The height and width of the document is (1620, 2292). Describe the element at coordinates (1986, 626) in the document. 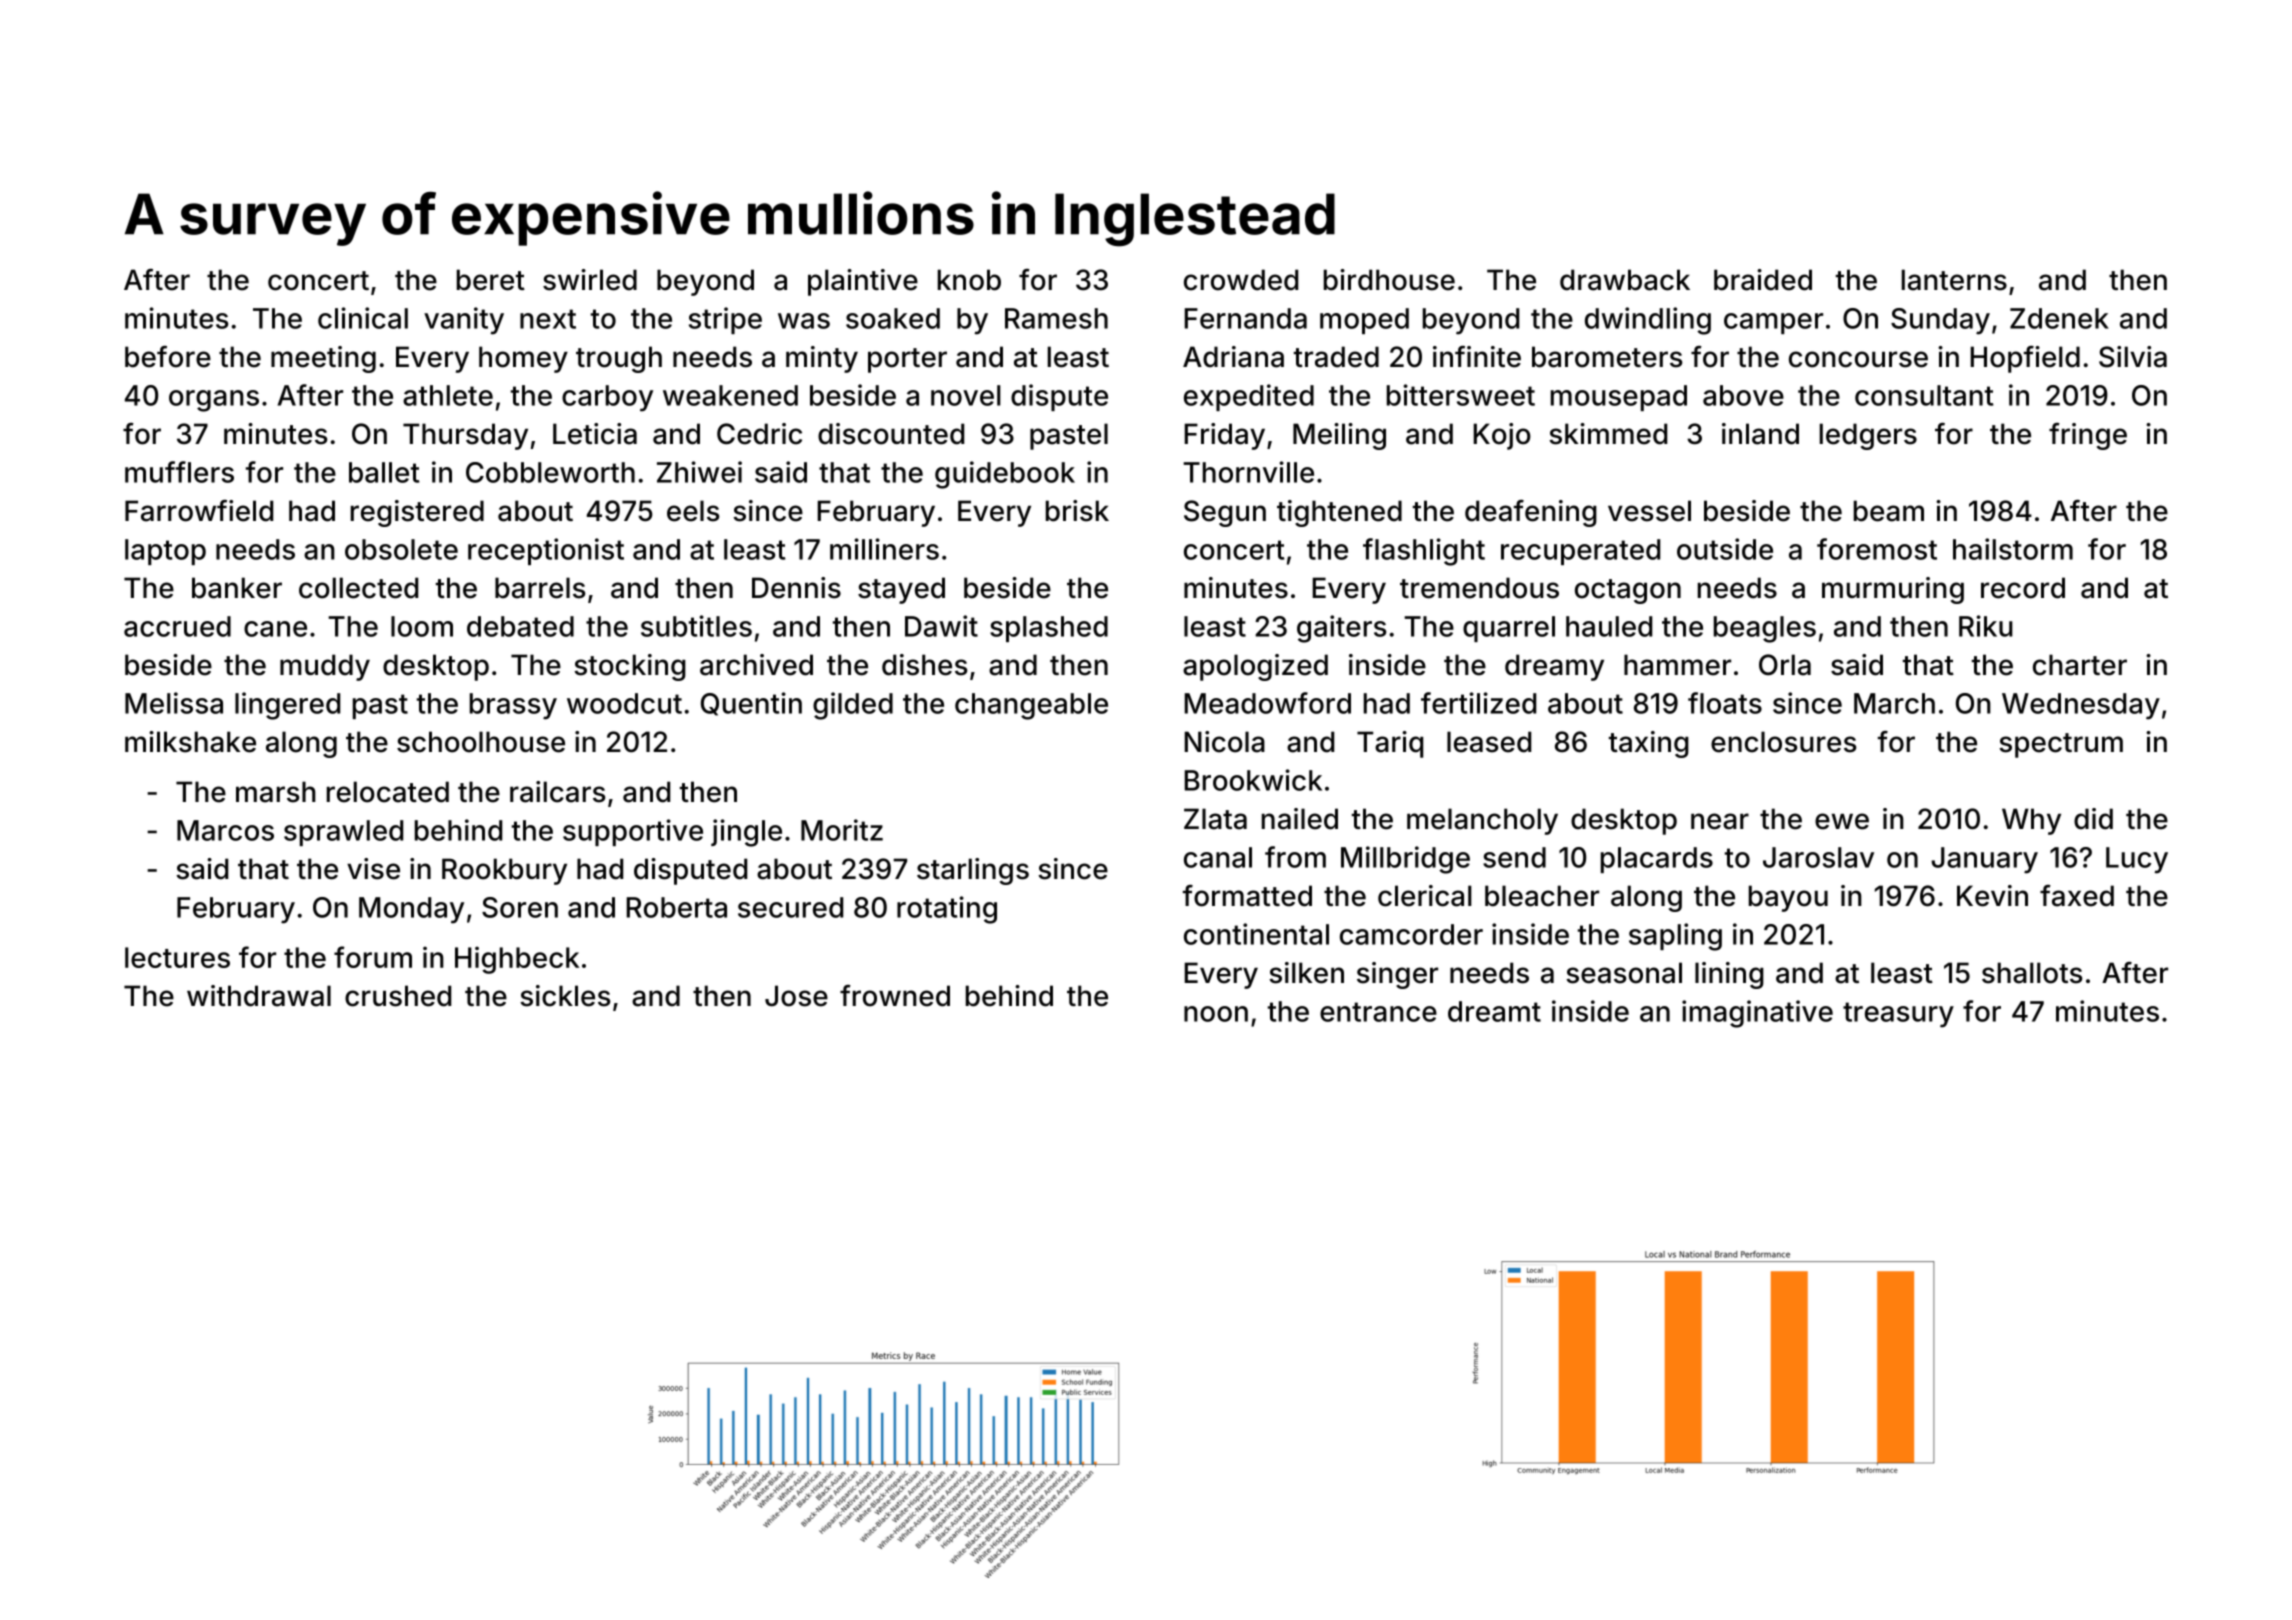

I see `Riku` at that location.
